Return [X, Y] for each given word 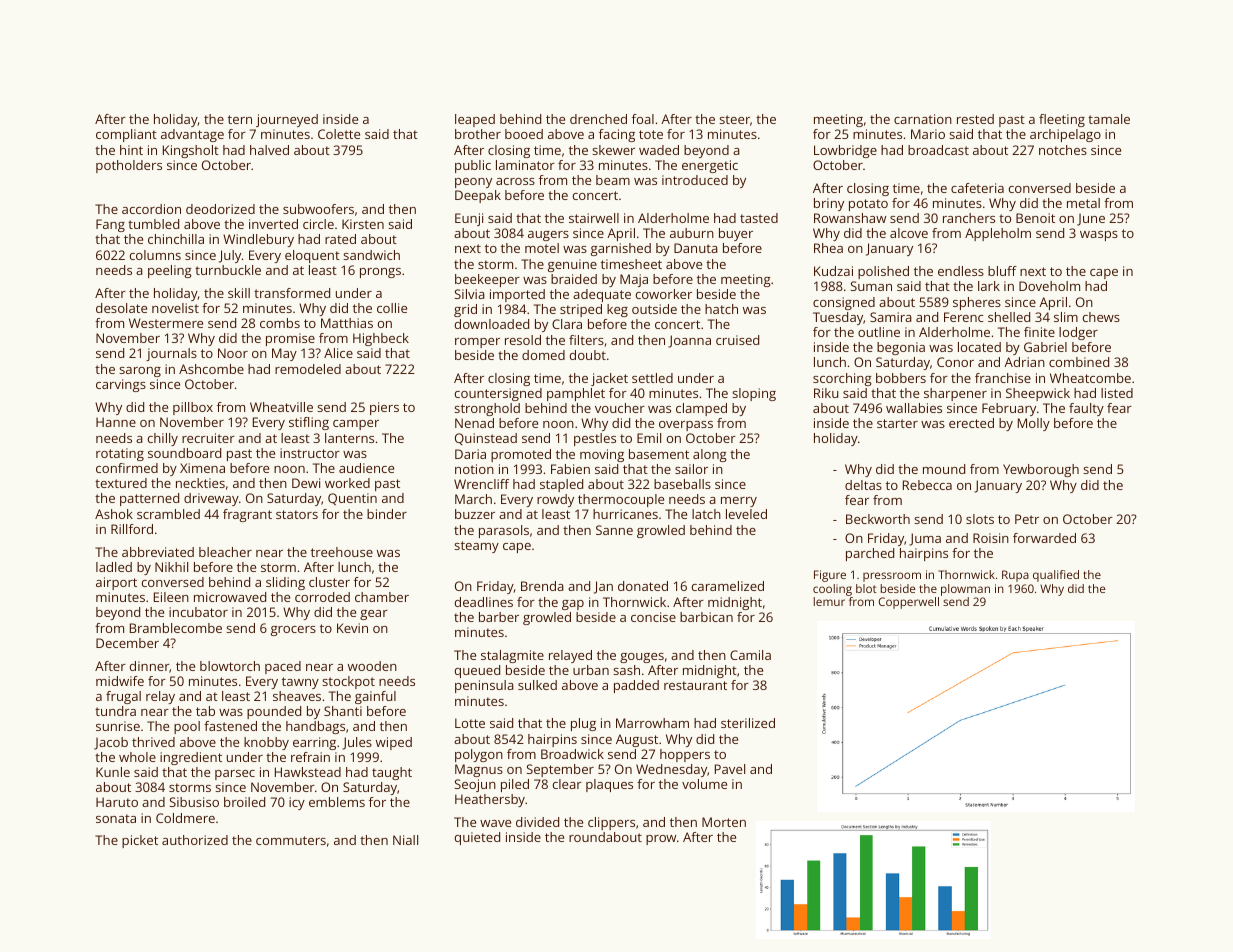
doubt [588, 355]
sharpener [955, 394]
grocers [293, 631]
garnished [621, 249]
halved [269, 150]
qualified [1056, 576]
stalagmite [512, 656]
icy [297, 803]
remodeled [308, 369]
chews [1101, 317]
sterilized [748, 723]
